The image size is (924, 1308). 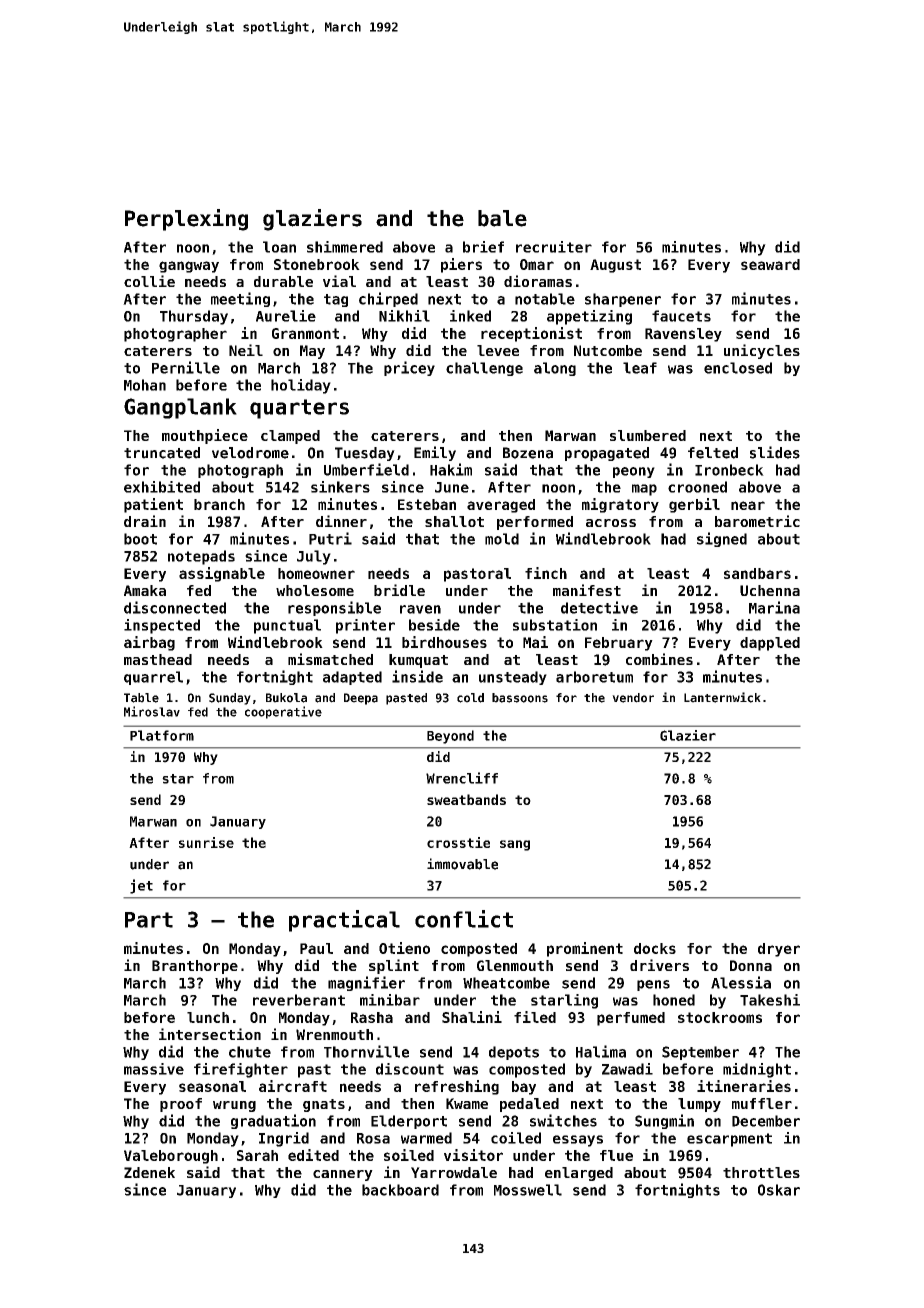 I want to click on Zdenek, so click(x=149, y=1172).
